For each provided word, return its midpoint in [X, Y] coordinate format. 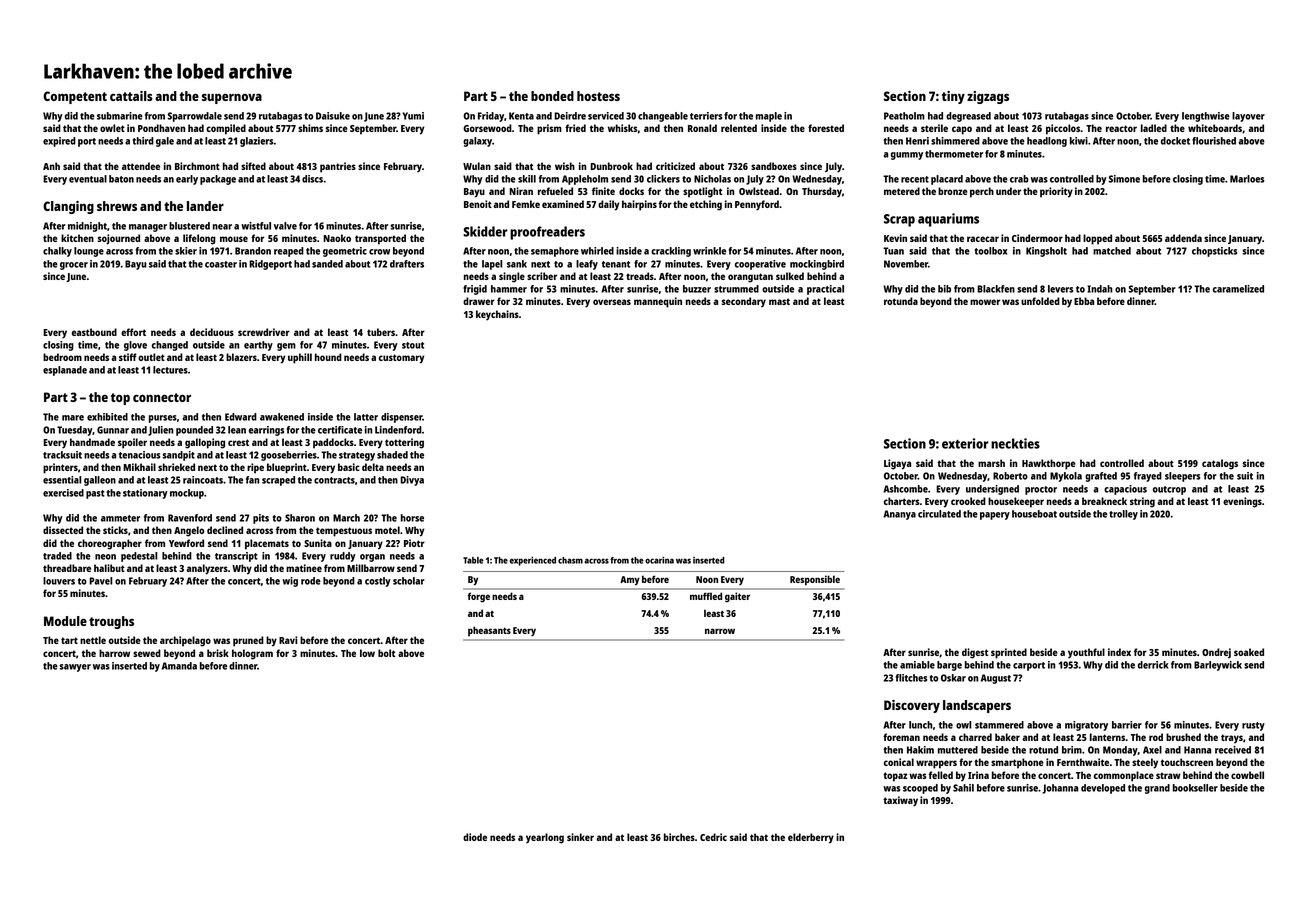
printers [60, 468]
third [143, 141]
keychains [497, 315]
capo [962, 130]
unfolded [1040, 301]
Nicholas [712, 179]
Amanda [179, 666]
